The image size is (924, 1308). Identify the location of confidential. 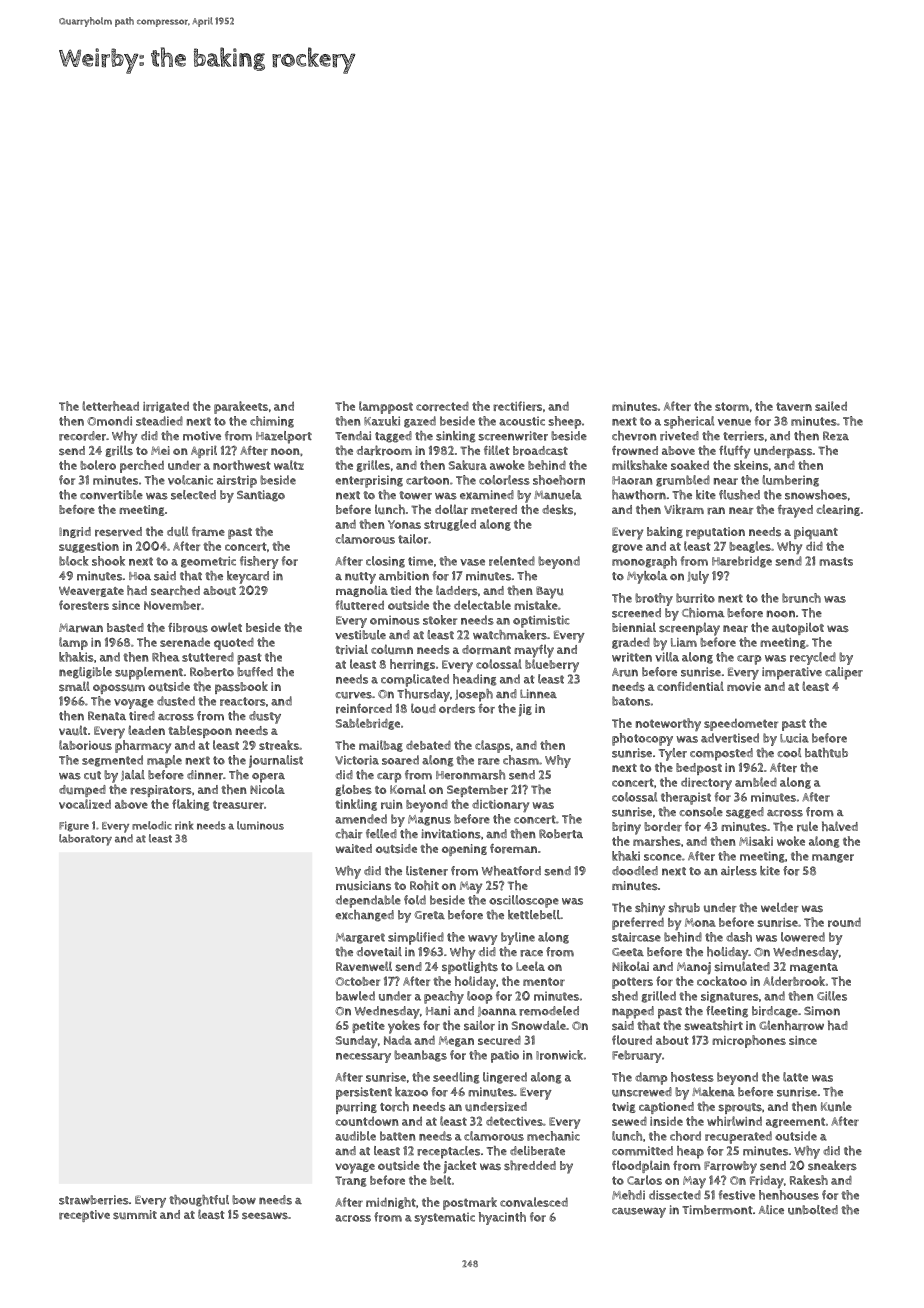
(690, 686).
